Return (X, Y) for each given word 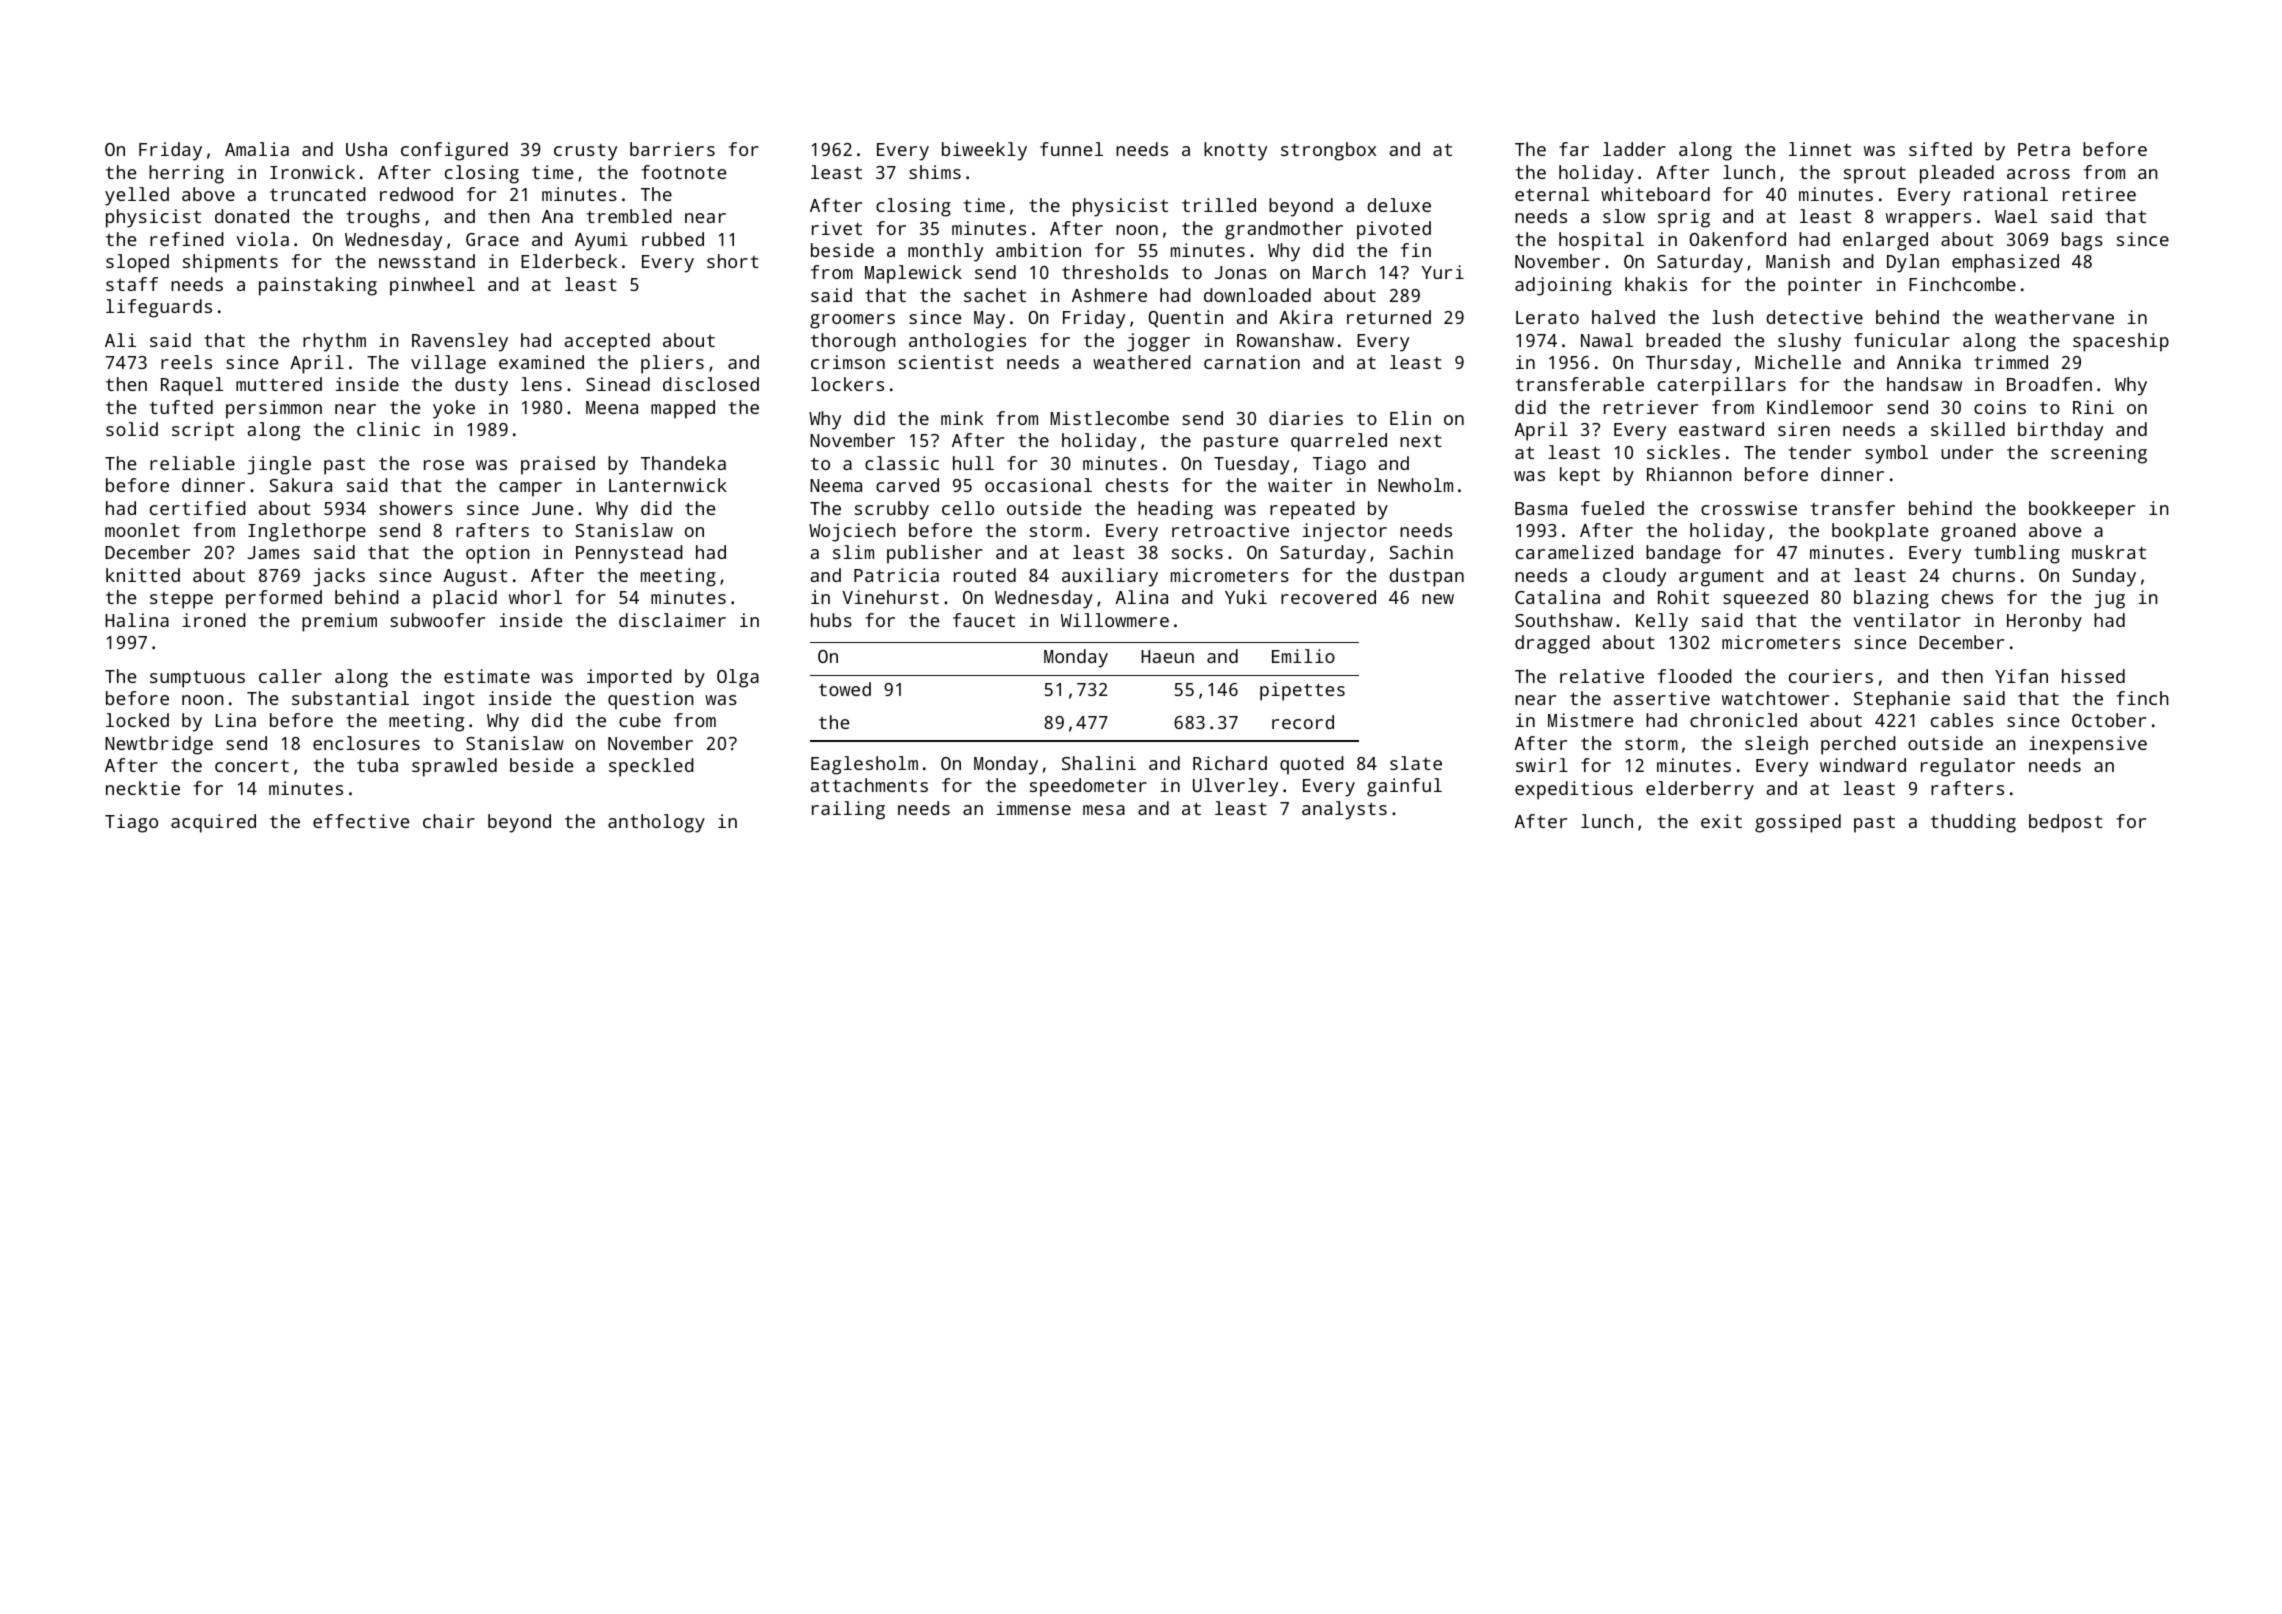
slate (1416, 763)
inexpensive (2088, 745)
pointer (1825, 286)
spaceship (2121, 342)
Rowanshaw (1285, 340)
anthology (656, 823)
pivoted (1394, 230)
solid (132, 429)
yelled (137, 196)
